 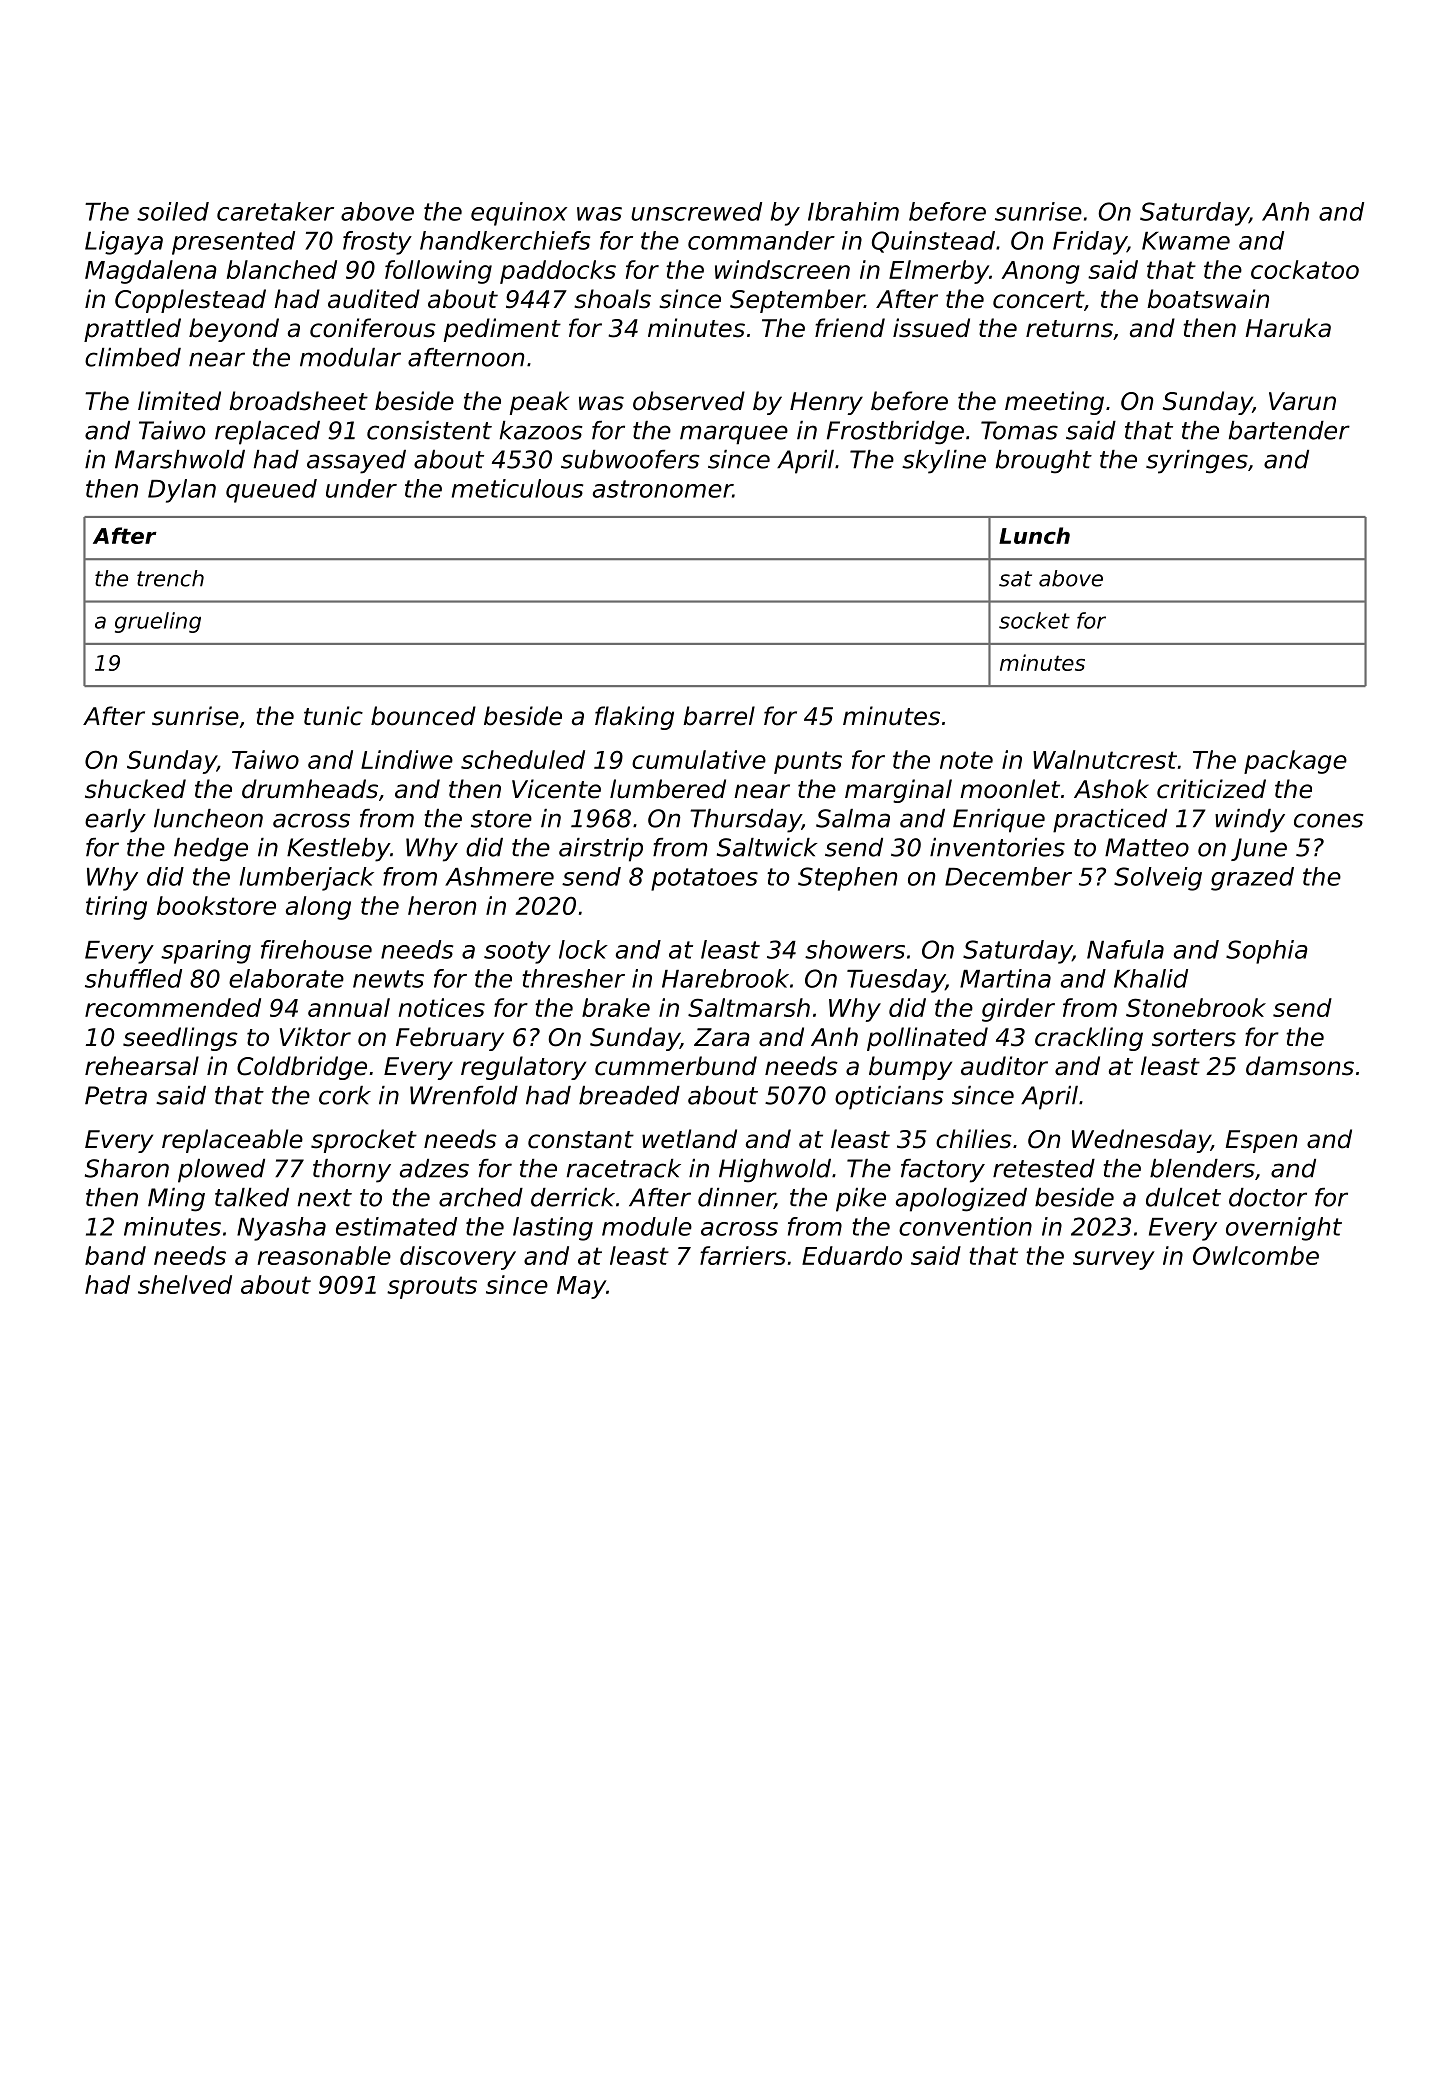 What do you see at coordinates (505, 240) in the image?
I see `handkerchiefs` at bounding box center [505, 240].
